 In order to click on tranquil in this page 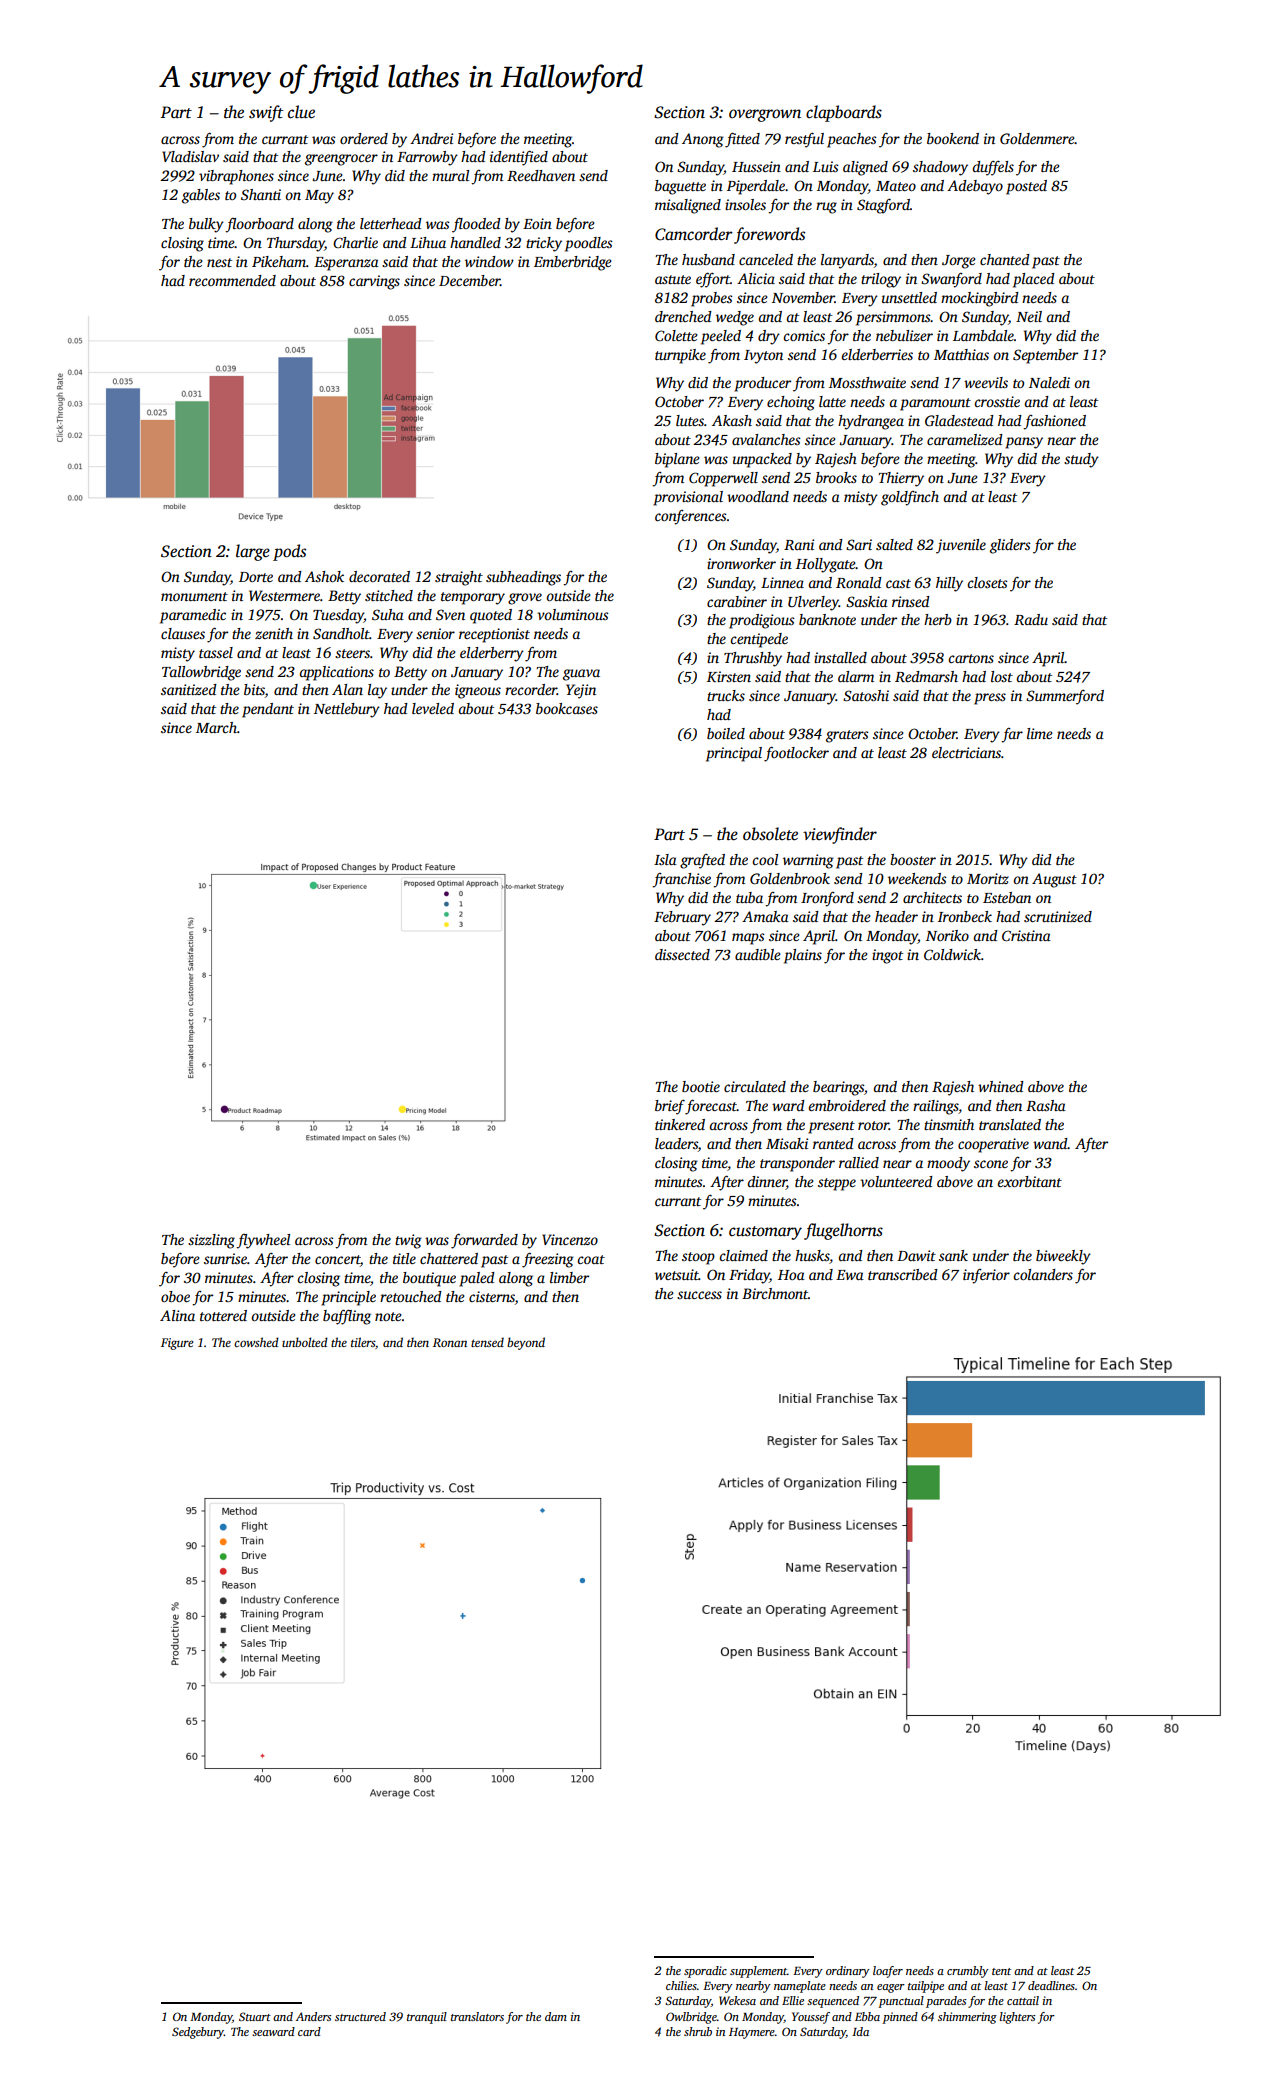, I will do `click(427, 2018)`.
